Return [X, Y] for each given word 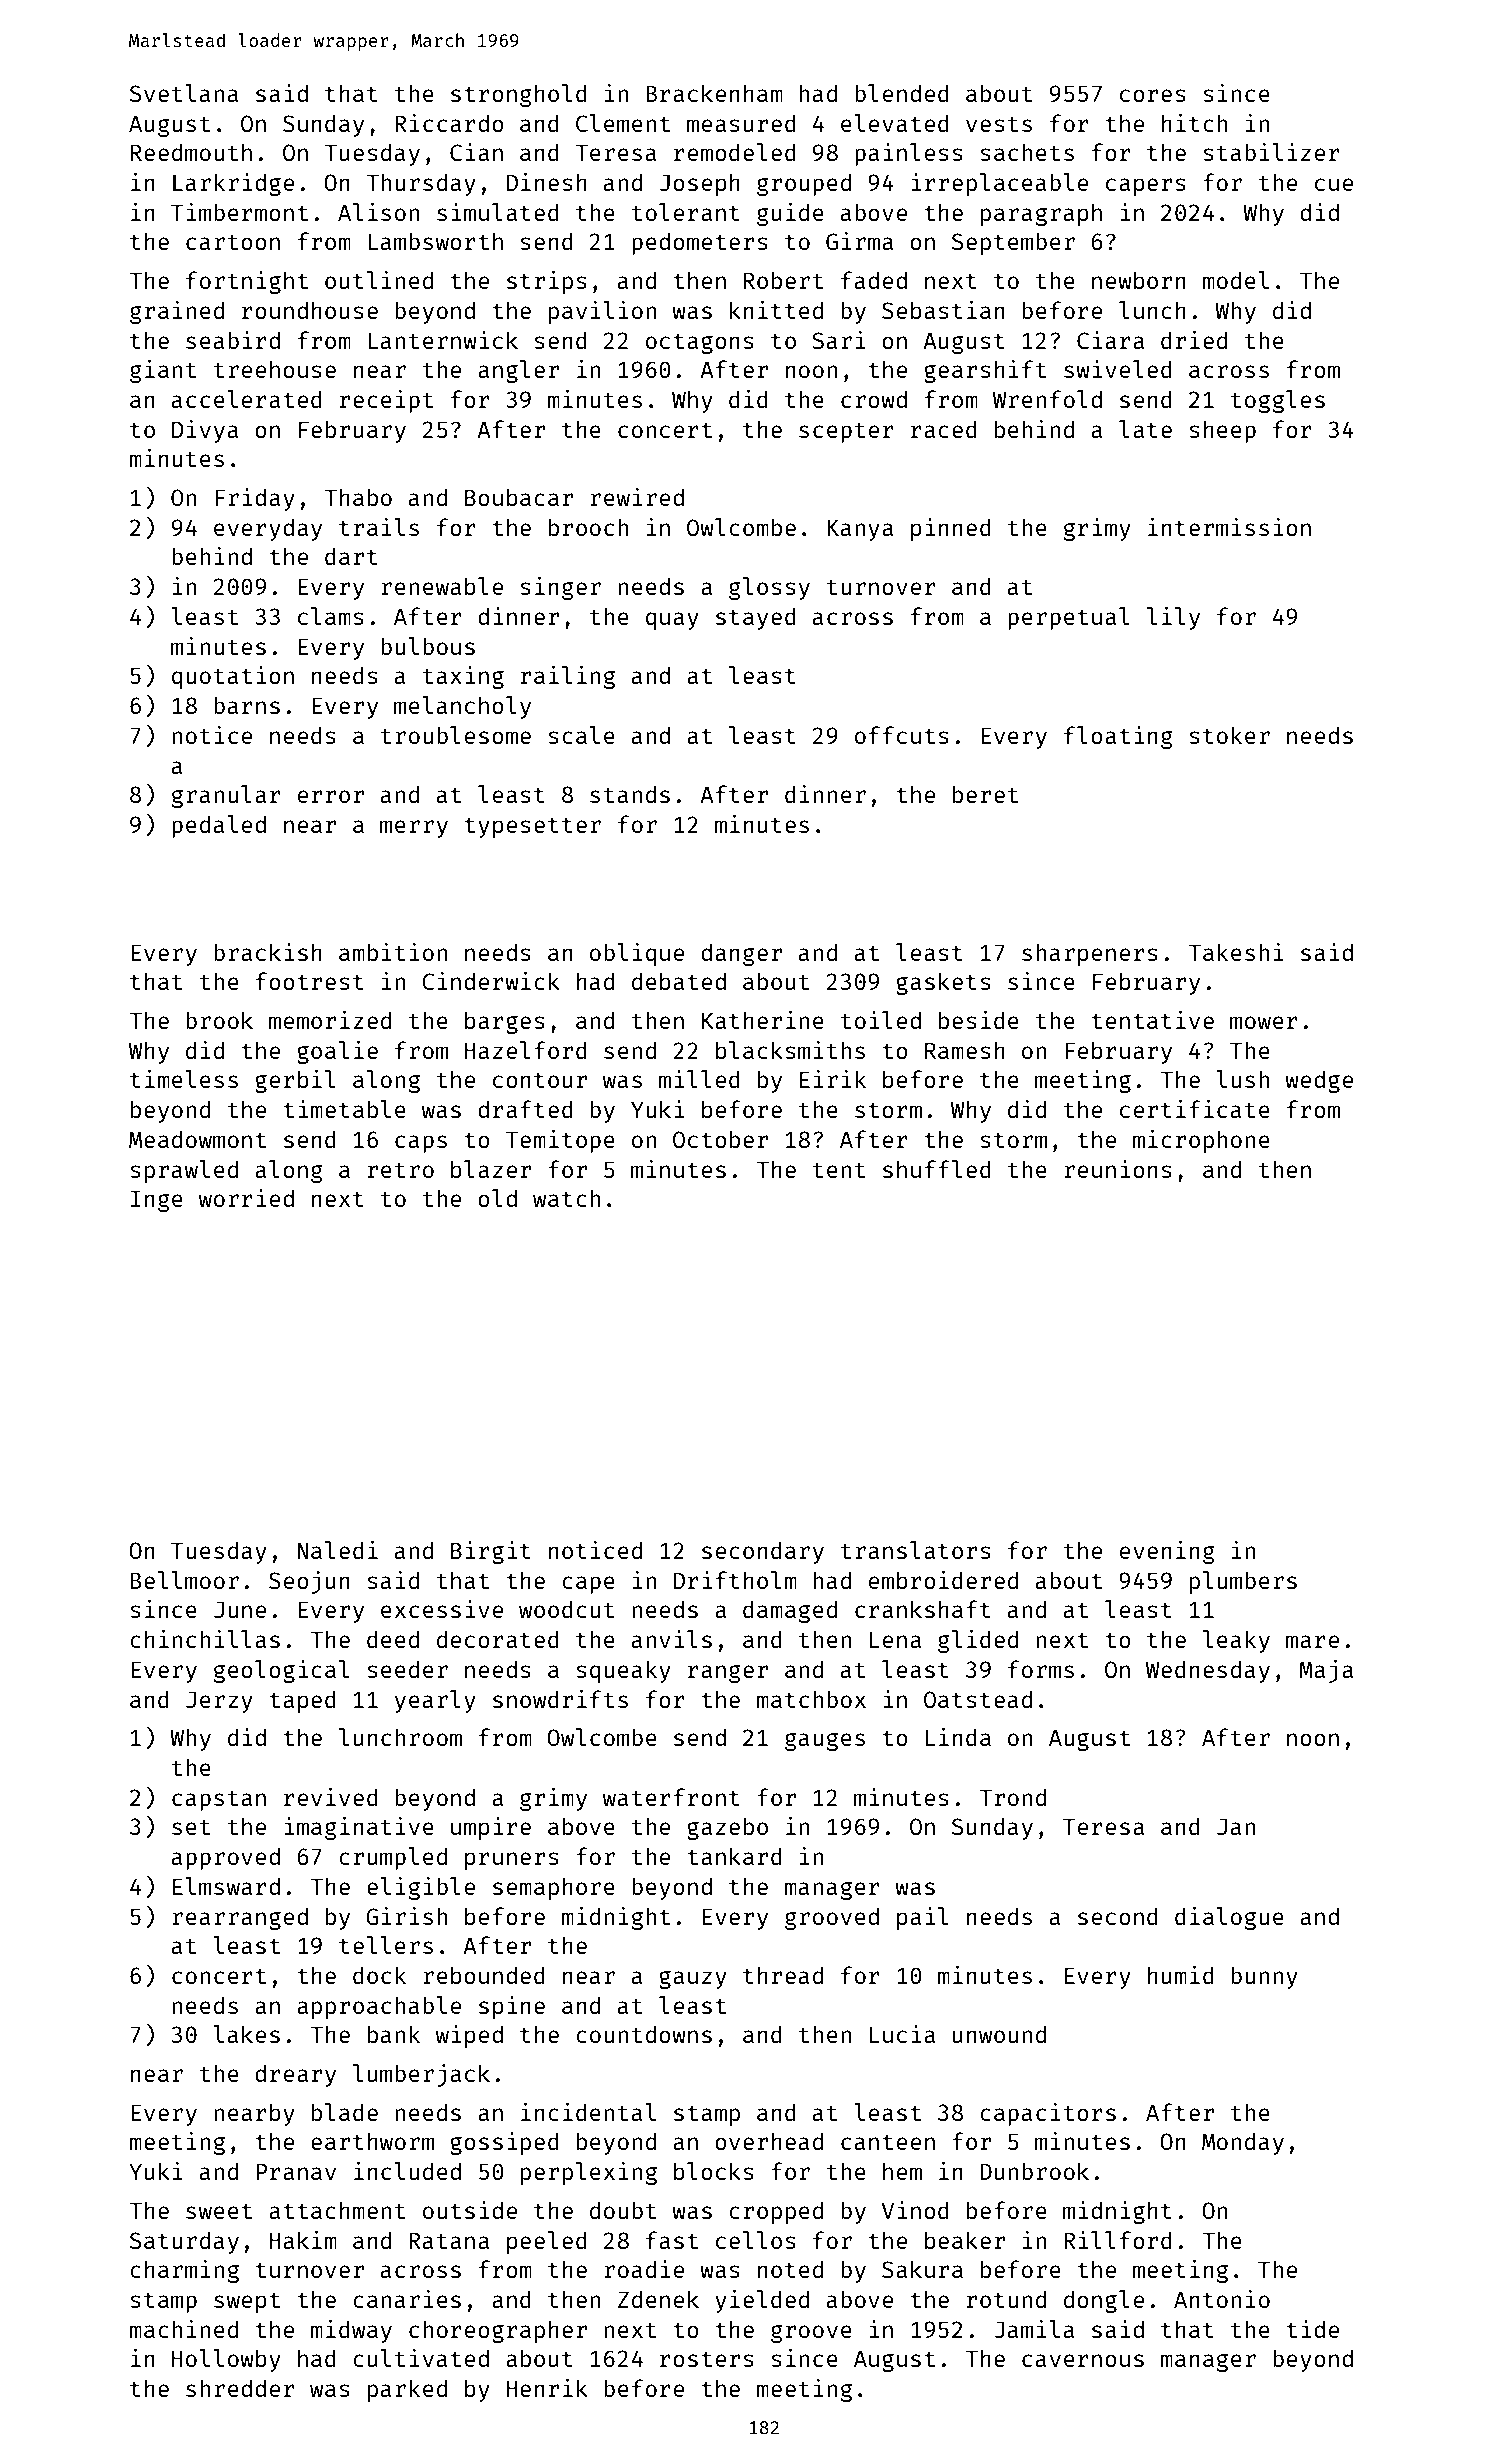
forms [1041, 1669]
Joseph [700, 184]
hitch [1194, 123]
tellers [386, 1945]
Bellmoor [185, 1580]
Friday [255, 499]
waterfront [671, 1797]
